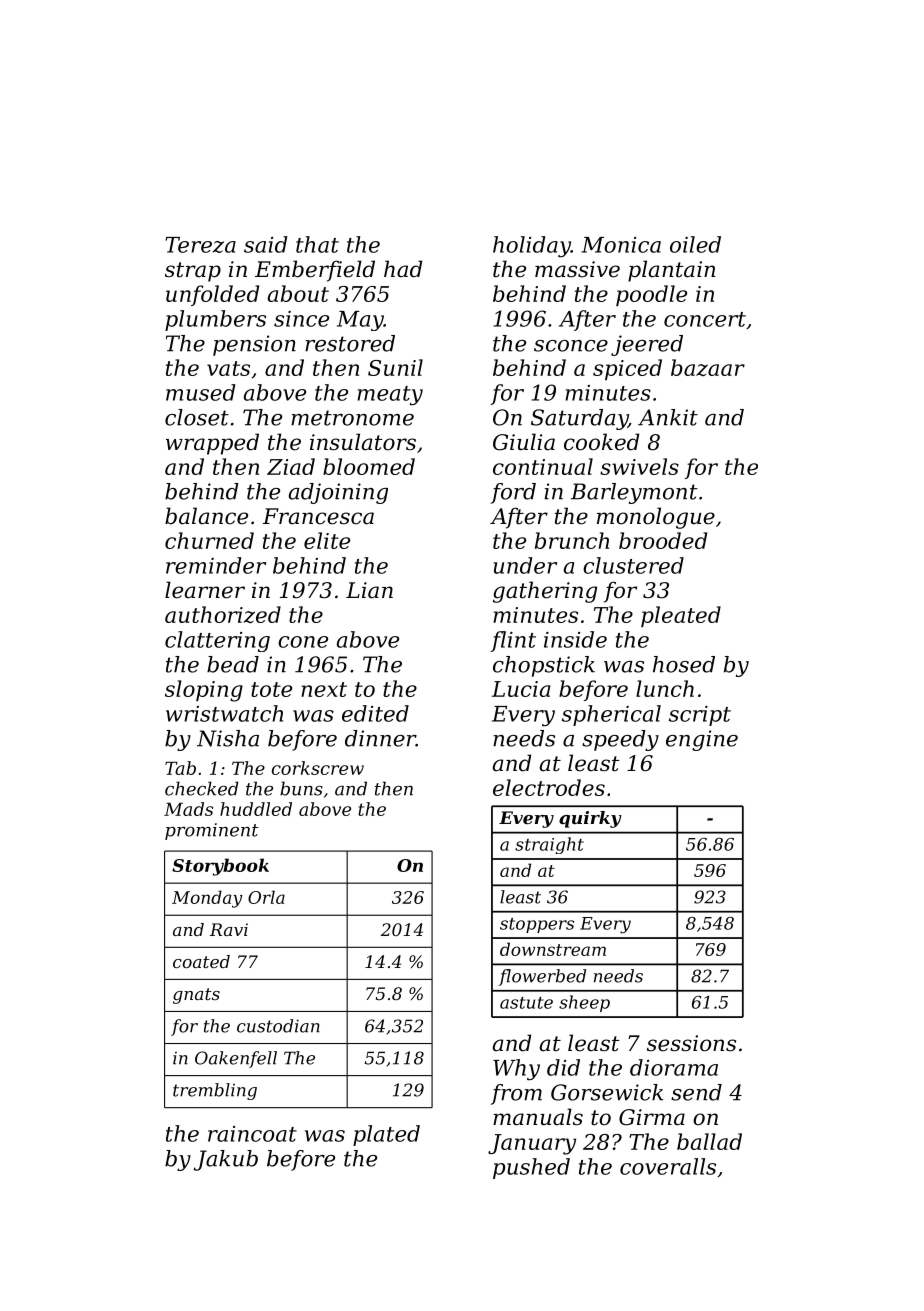 This image has height=1311, width=924. What do you see at coordinates (207, 899) in the image?
I see `Monday` at bounding box center [207, 899].
